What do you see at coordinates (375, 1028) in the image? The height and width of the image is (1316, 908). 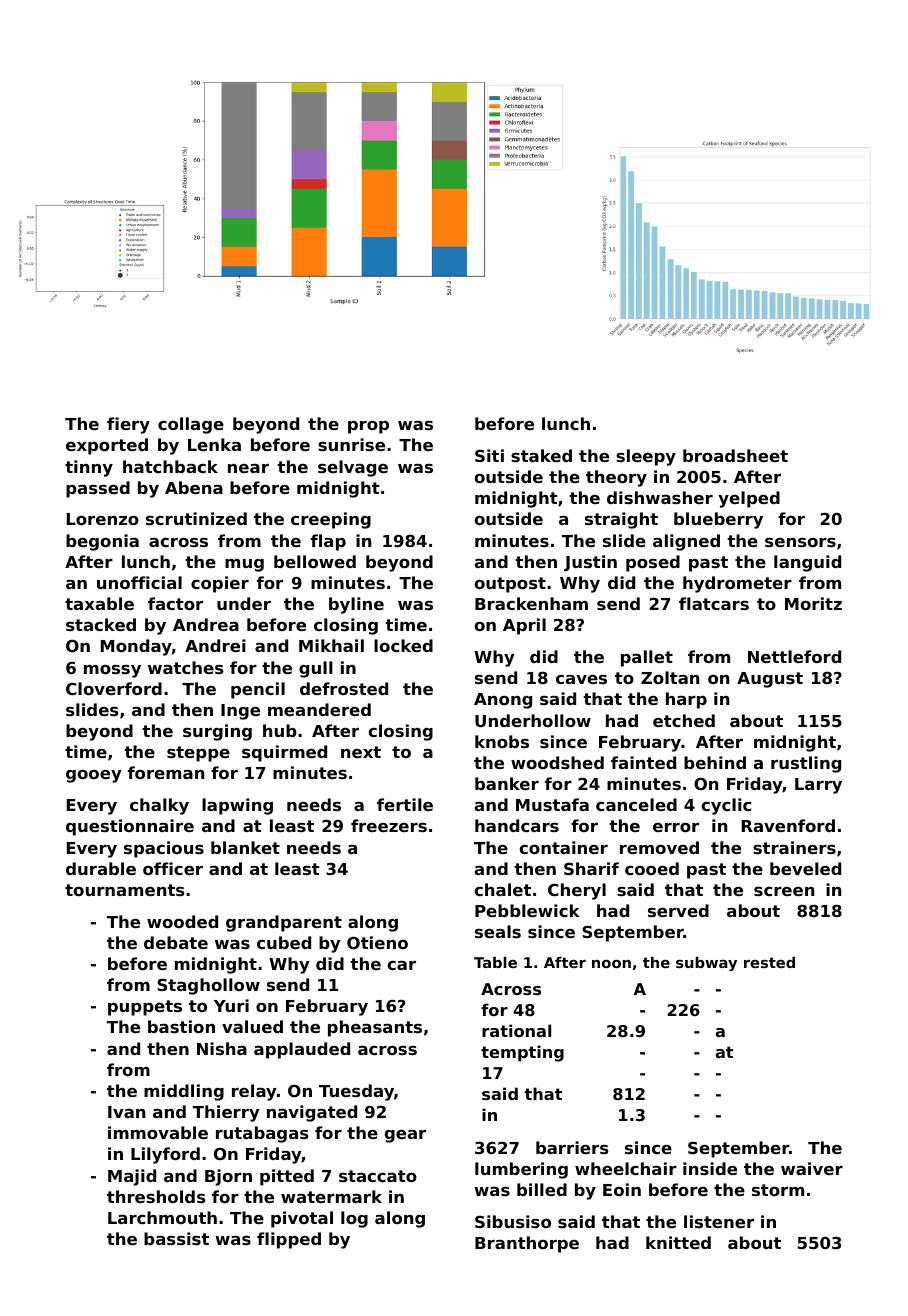 I see `pheasants` at bounding box center [375, 1028].
